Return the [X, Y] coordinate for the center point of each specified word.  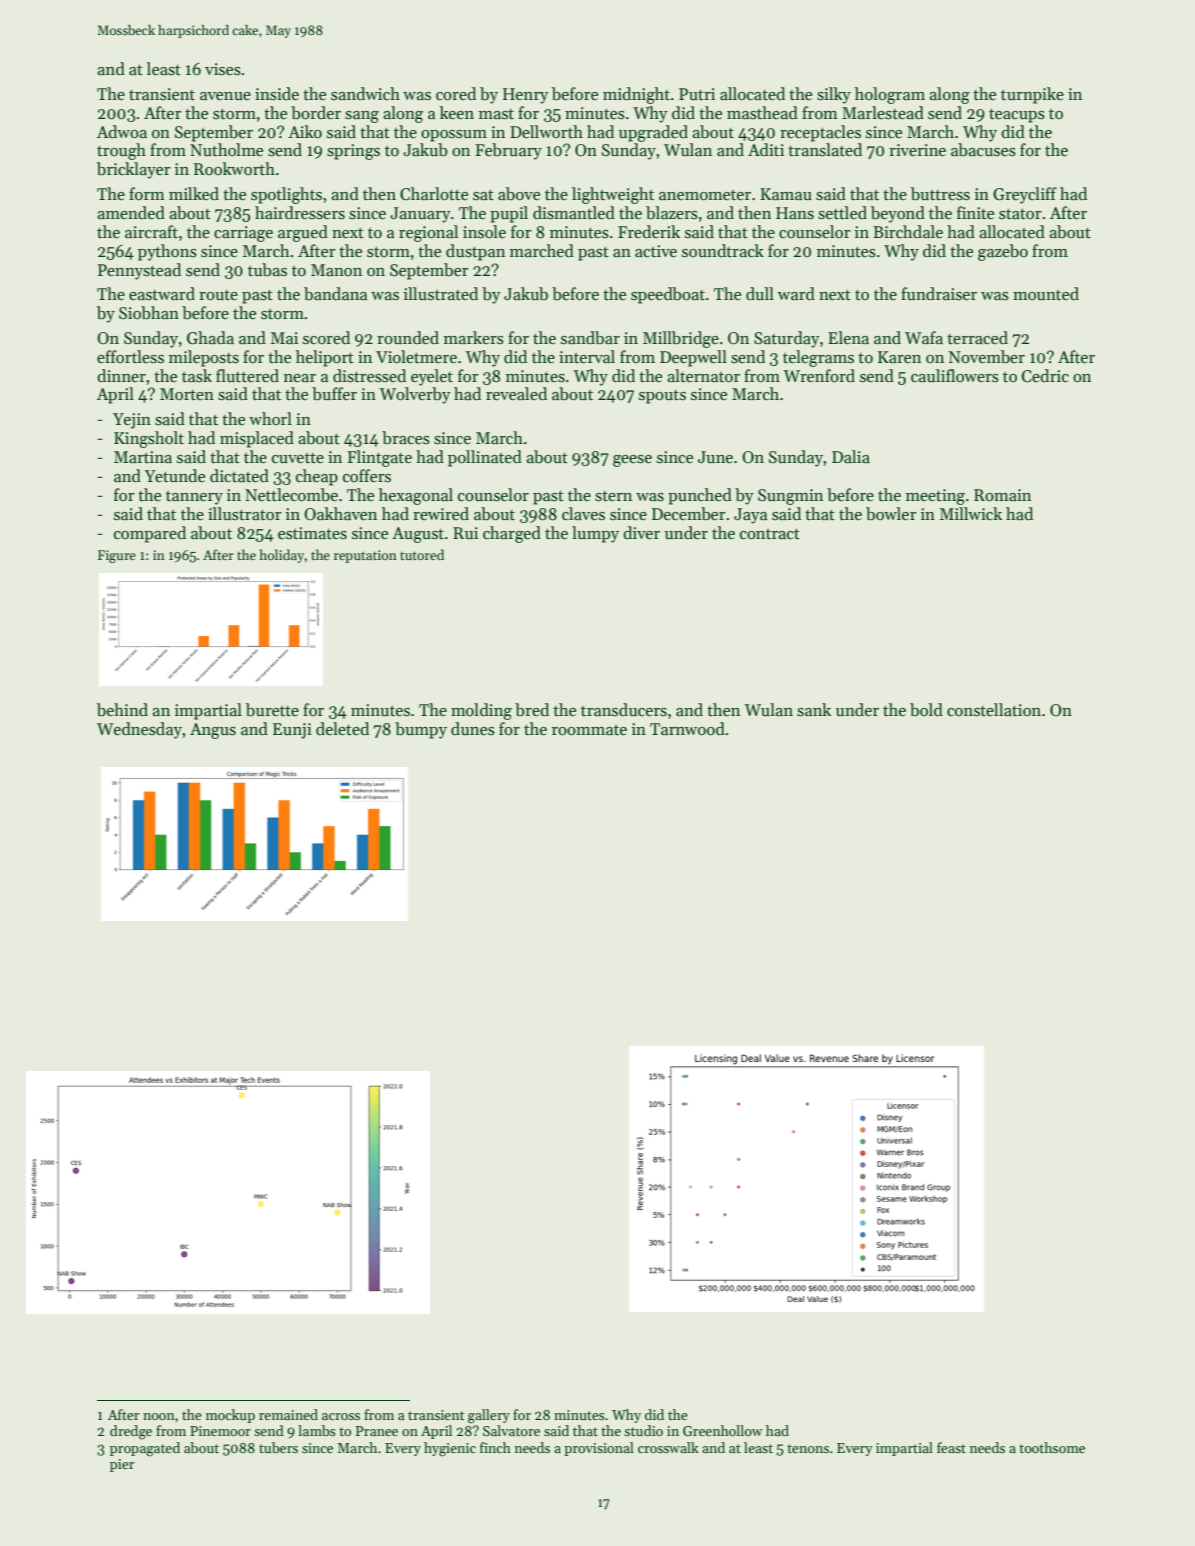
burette [272, 710]
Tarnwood [687, 729]
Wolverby [415, 395]
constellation [994, 710]
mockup [230, 1416]
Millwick [971, 514]
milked [194, 194]
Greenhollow [723, 1430]
